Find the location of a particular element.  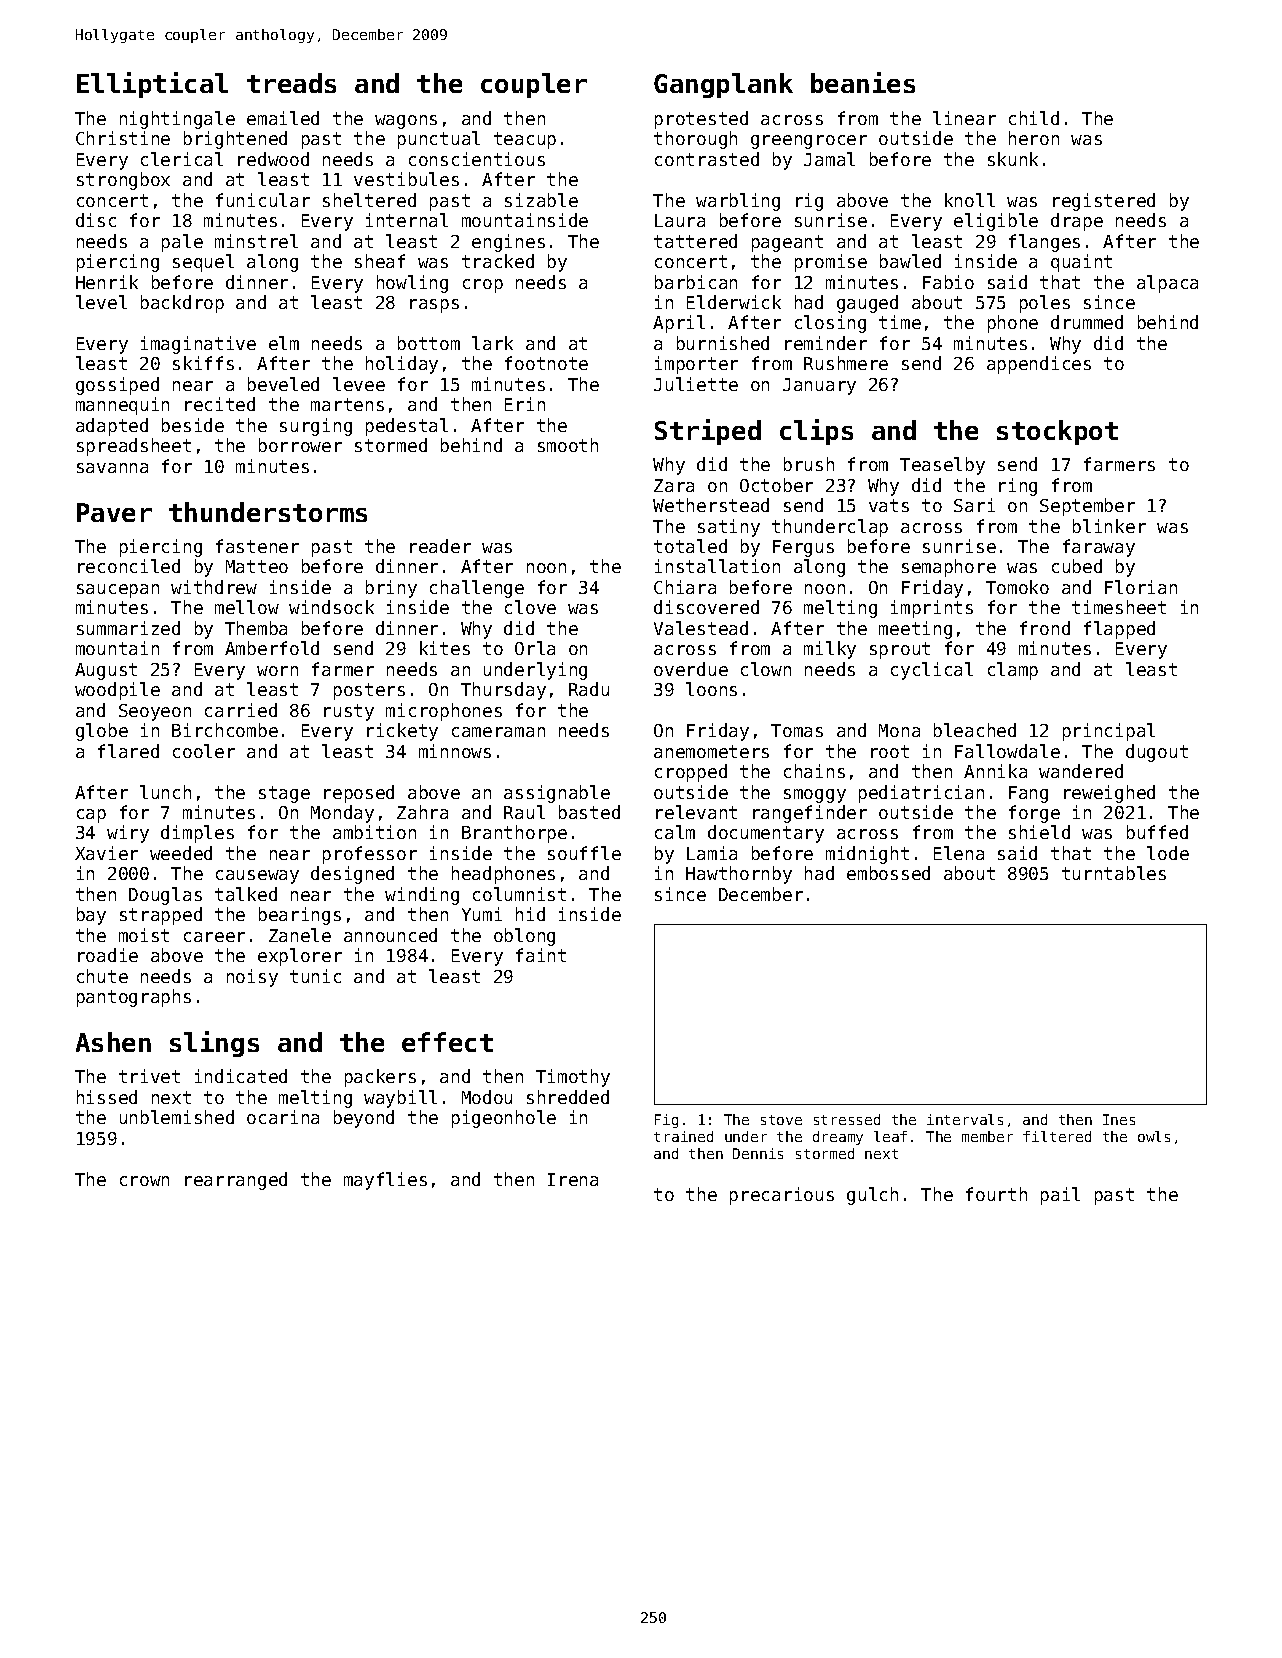

appendices is located at coordinates (1039, 365).
